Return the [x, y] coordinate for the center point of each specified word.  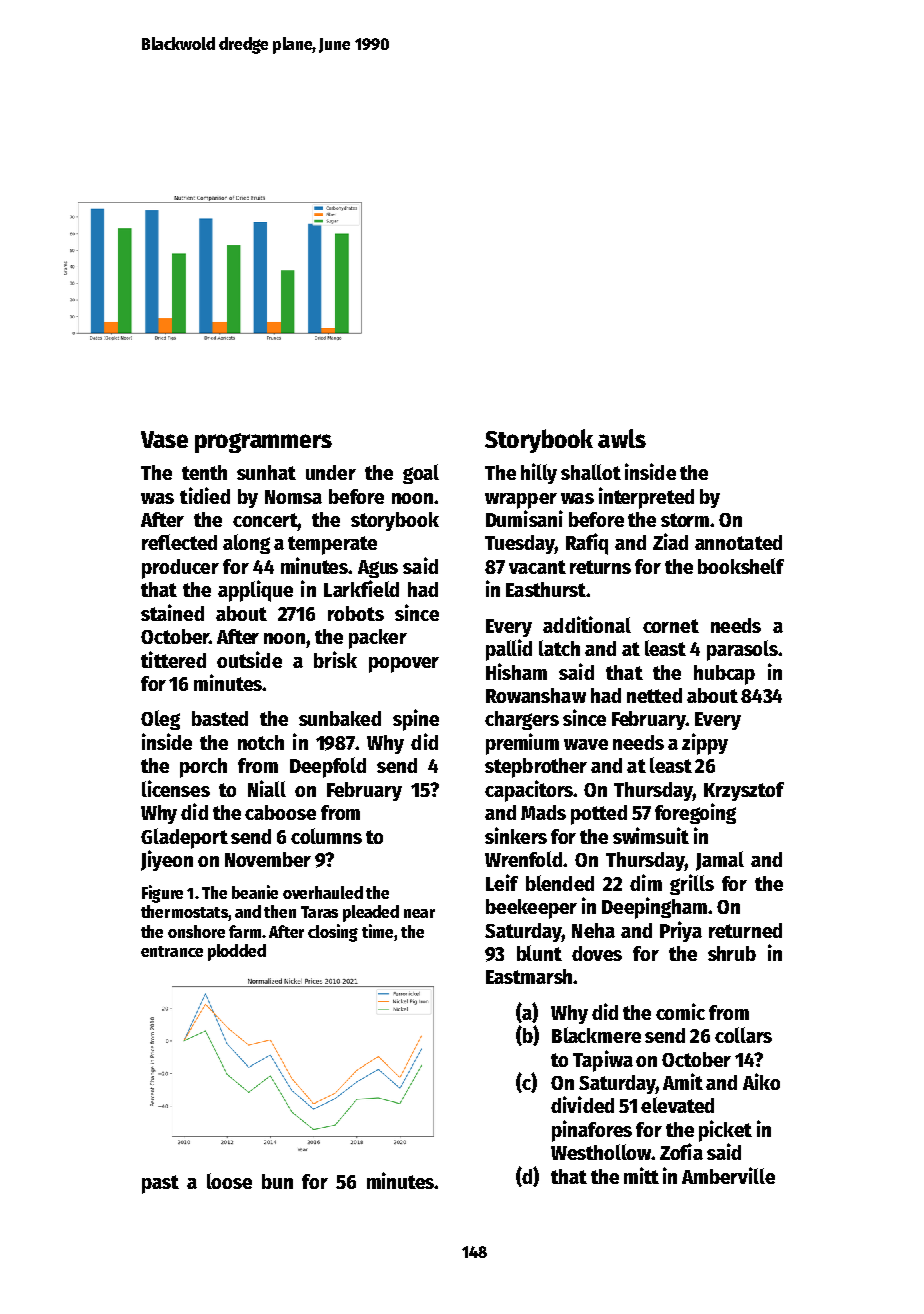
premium [522, 744]
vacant [537, 567]
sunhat [266, 472]
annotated [738, 542]
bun [277, 1181]
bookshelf [741, 566]
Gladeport [184, 838]
